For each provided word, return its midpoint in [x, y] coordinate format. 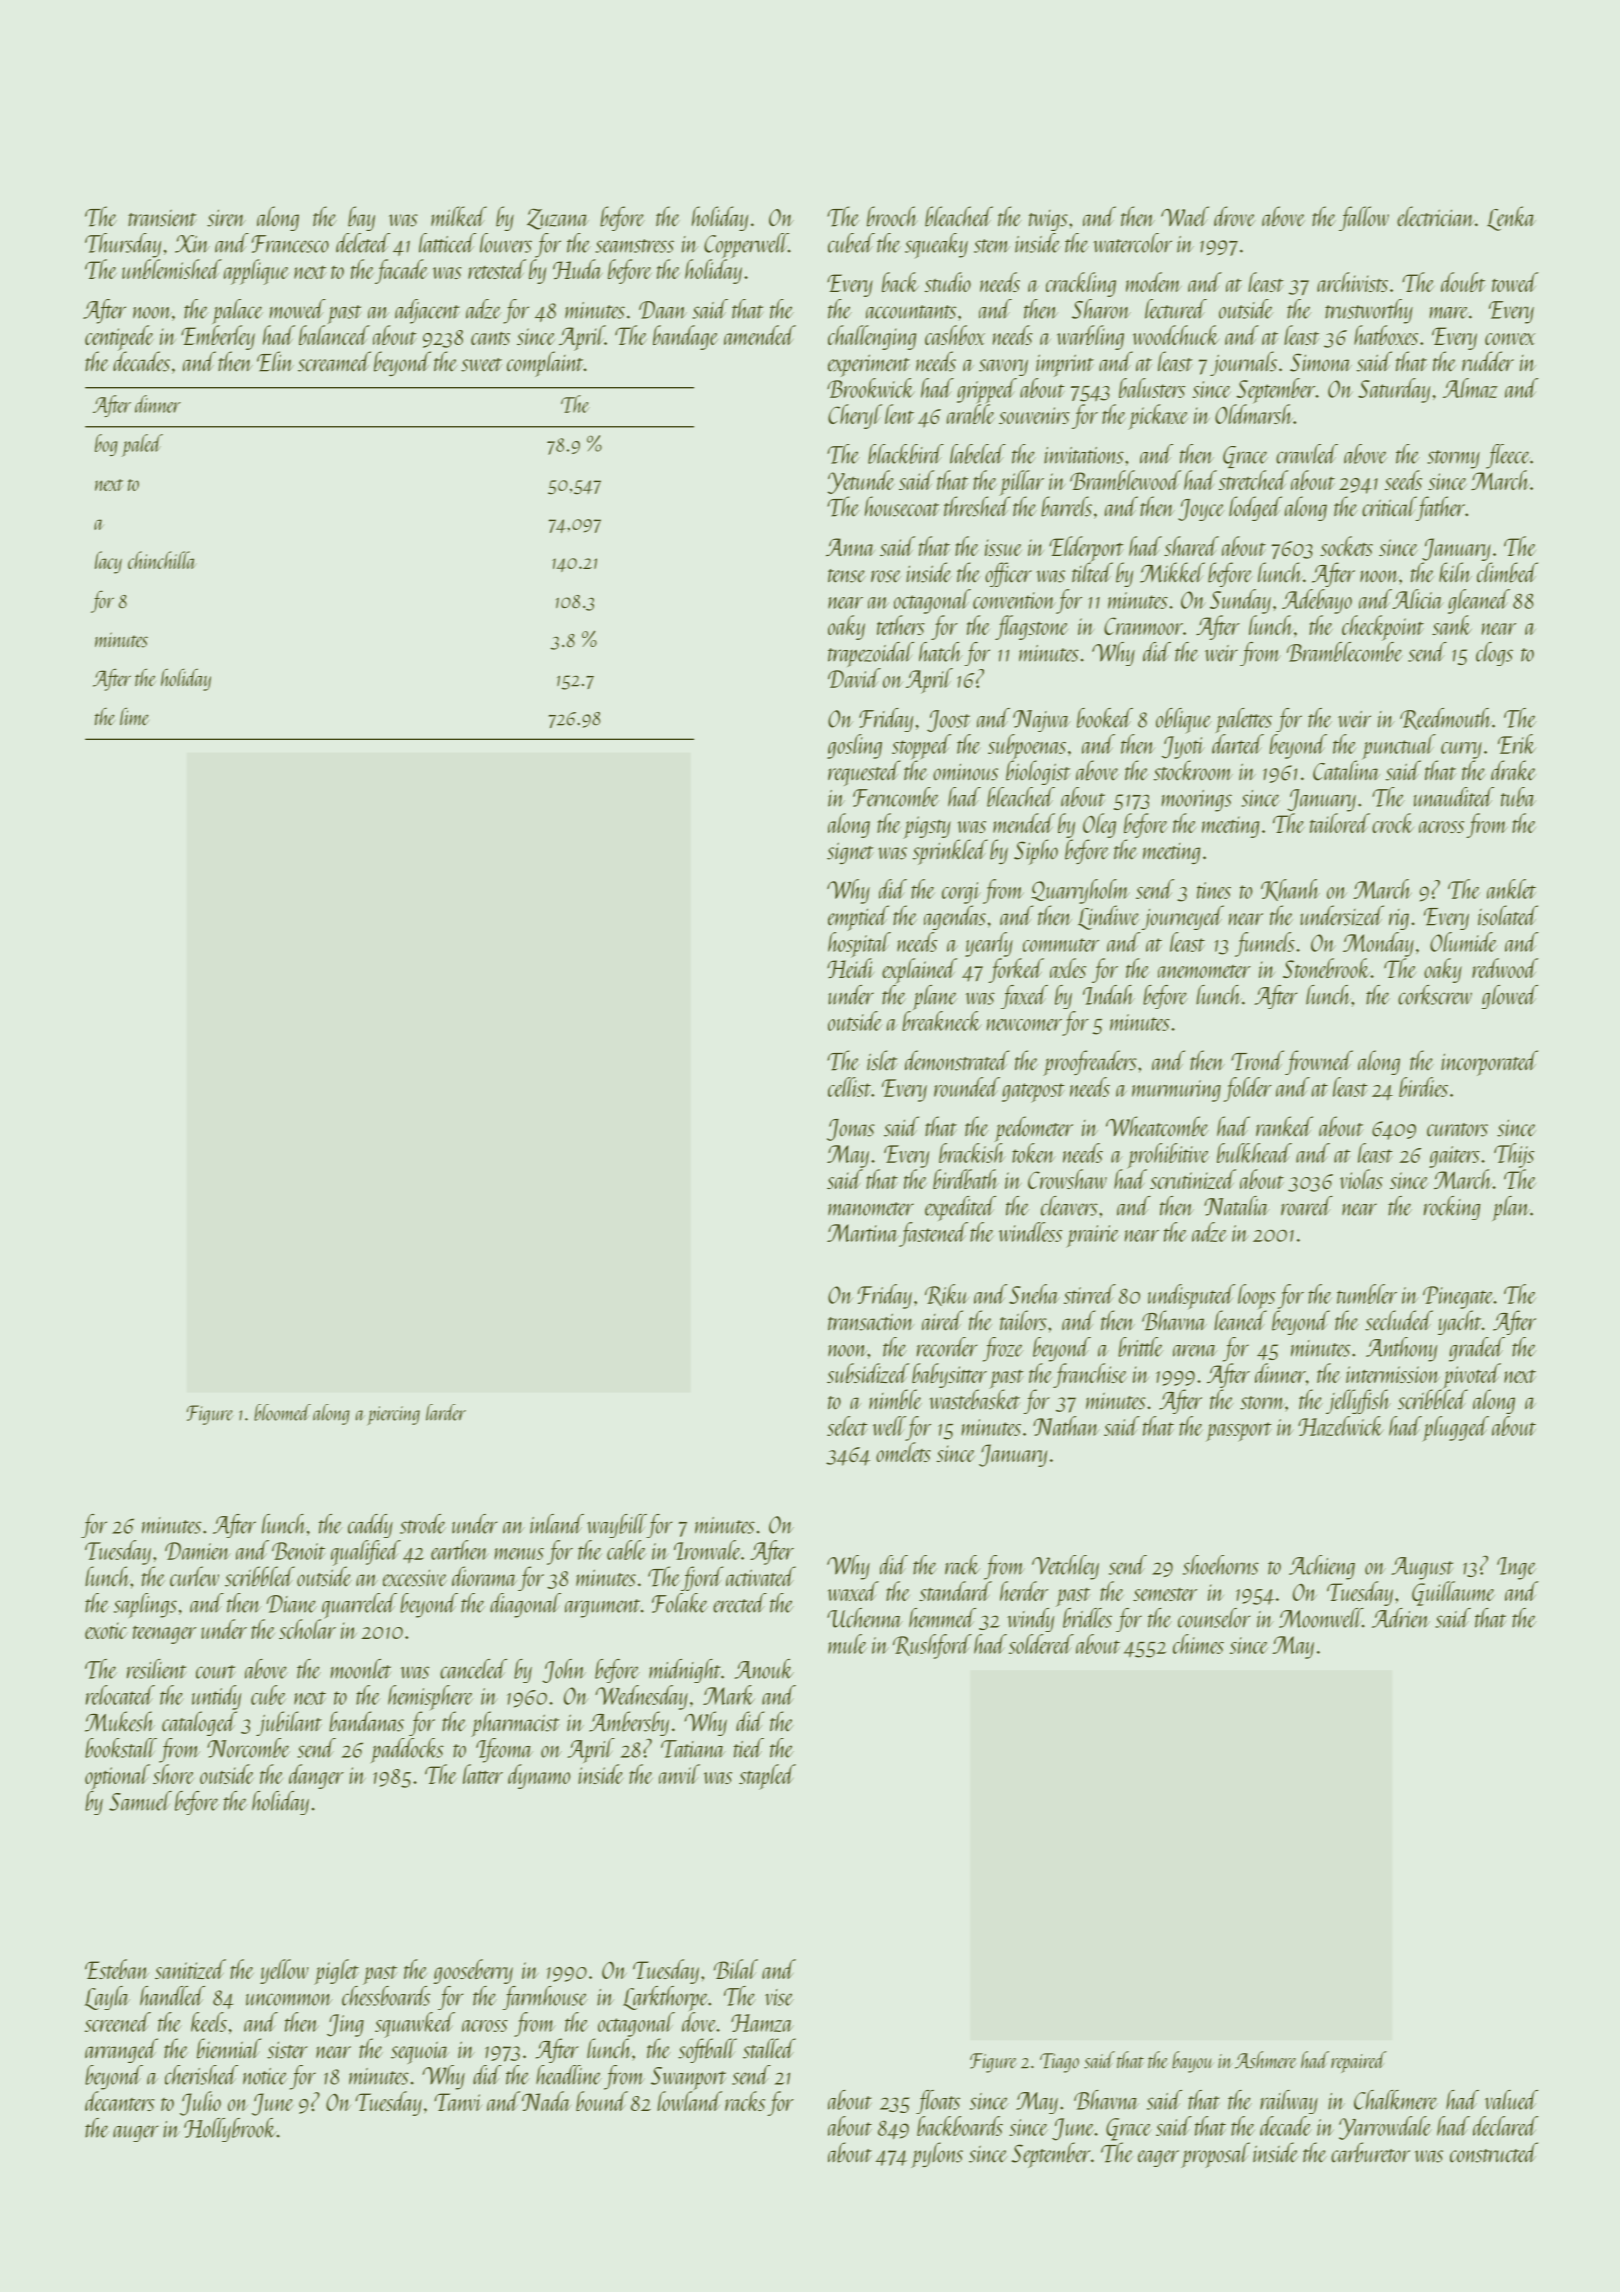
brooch [892, 216]
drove [1235, 216]
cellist [849, 1087]
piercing [394, 1415]
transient [162, 218]
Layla [107, 1998]
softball [707, 2050]
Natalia [1237, 1206]
